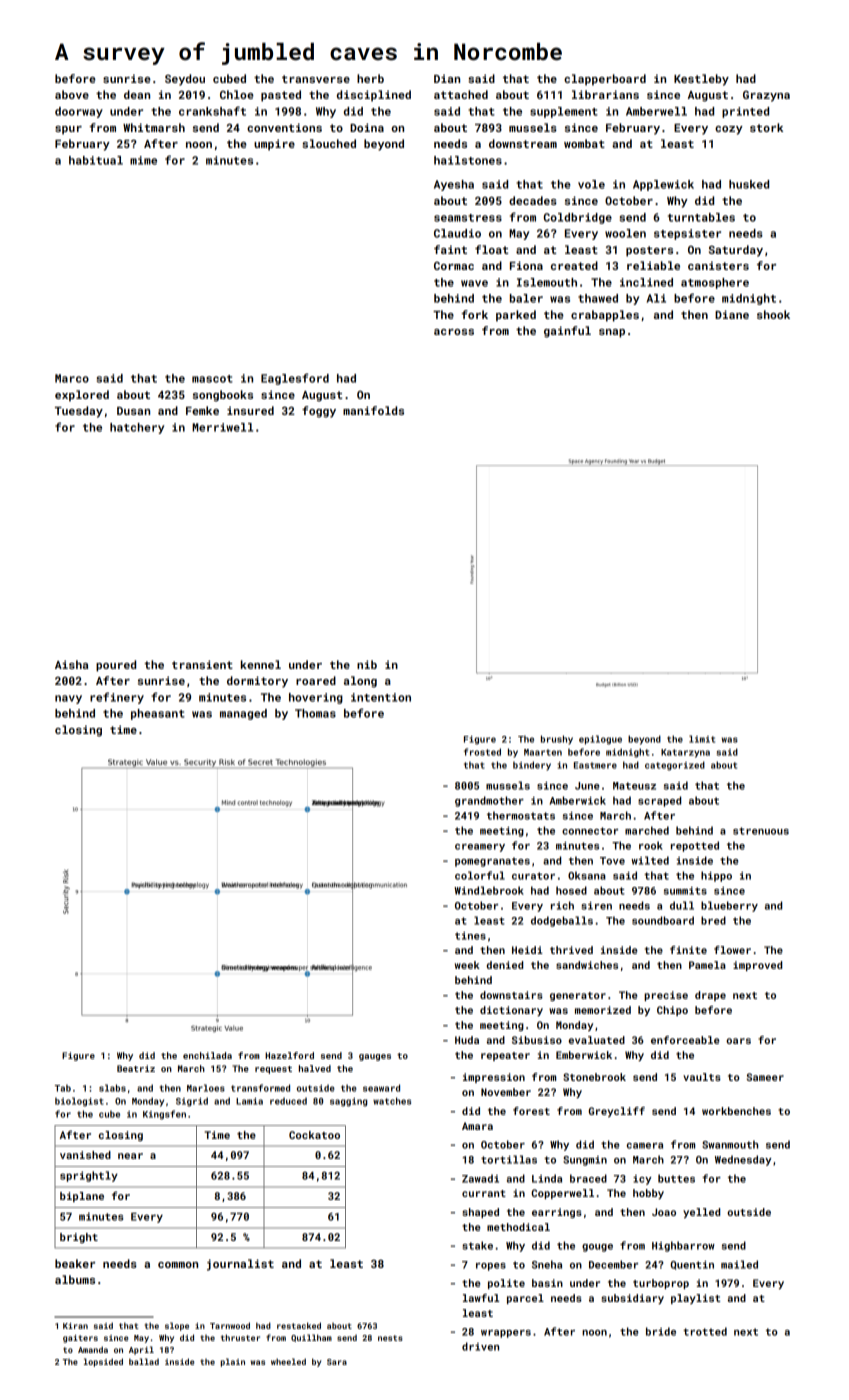  I want to click on nib, so click(367, 664).
